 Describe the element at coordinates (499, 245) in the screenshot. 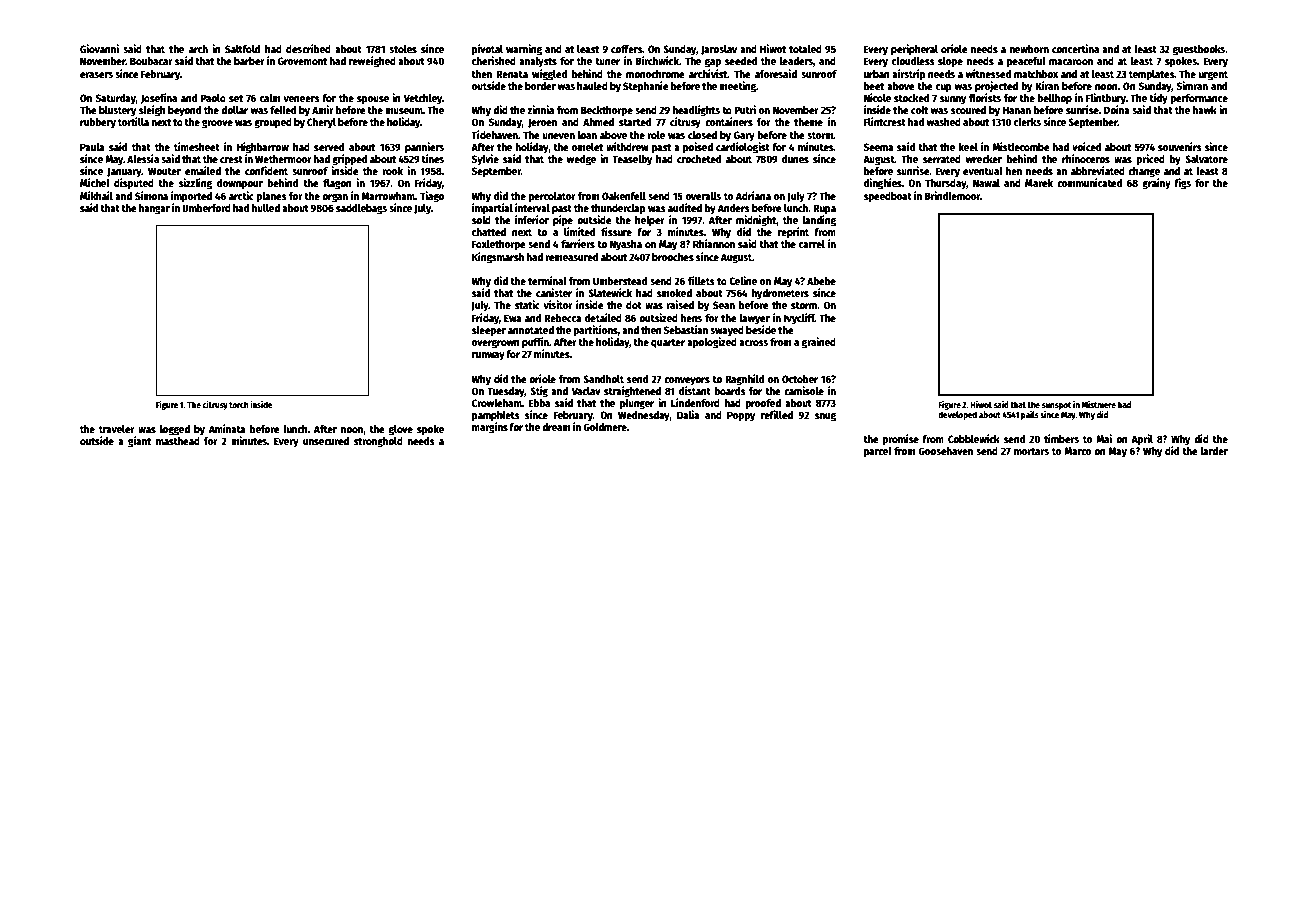

I see `Foxlethorpe` at that location.
